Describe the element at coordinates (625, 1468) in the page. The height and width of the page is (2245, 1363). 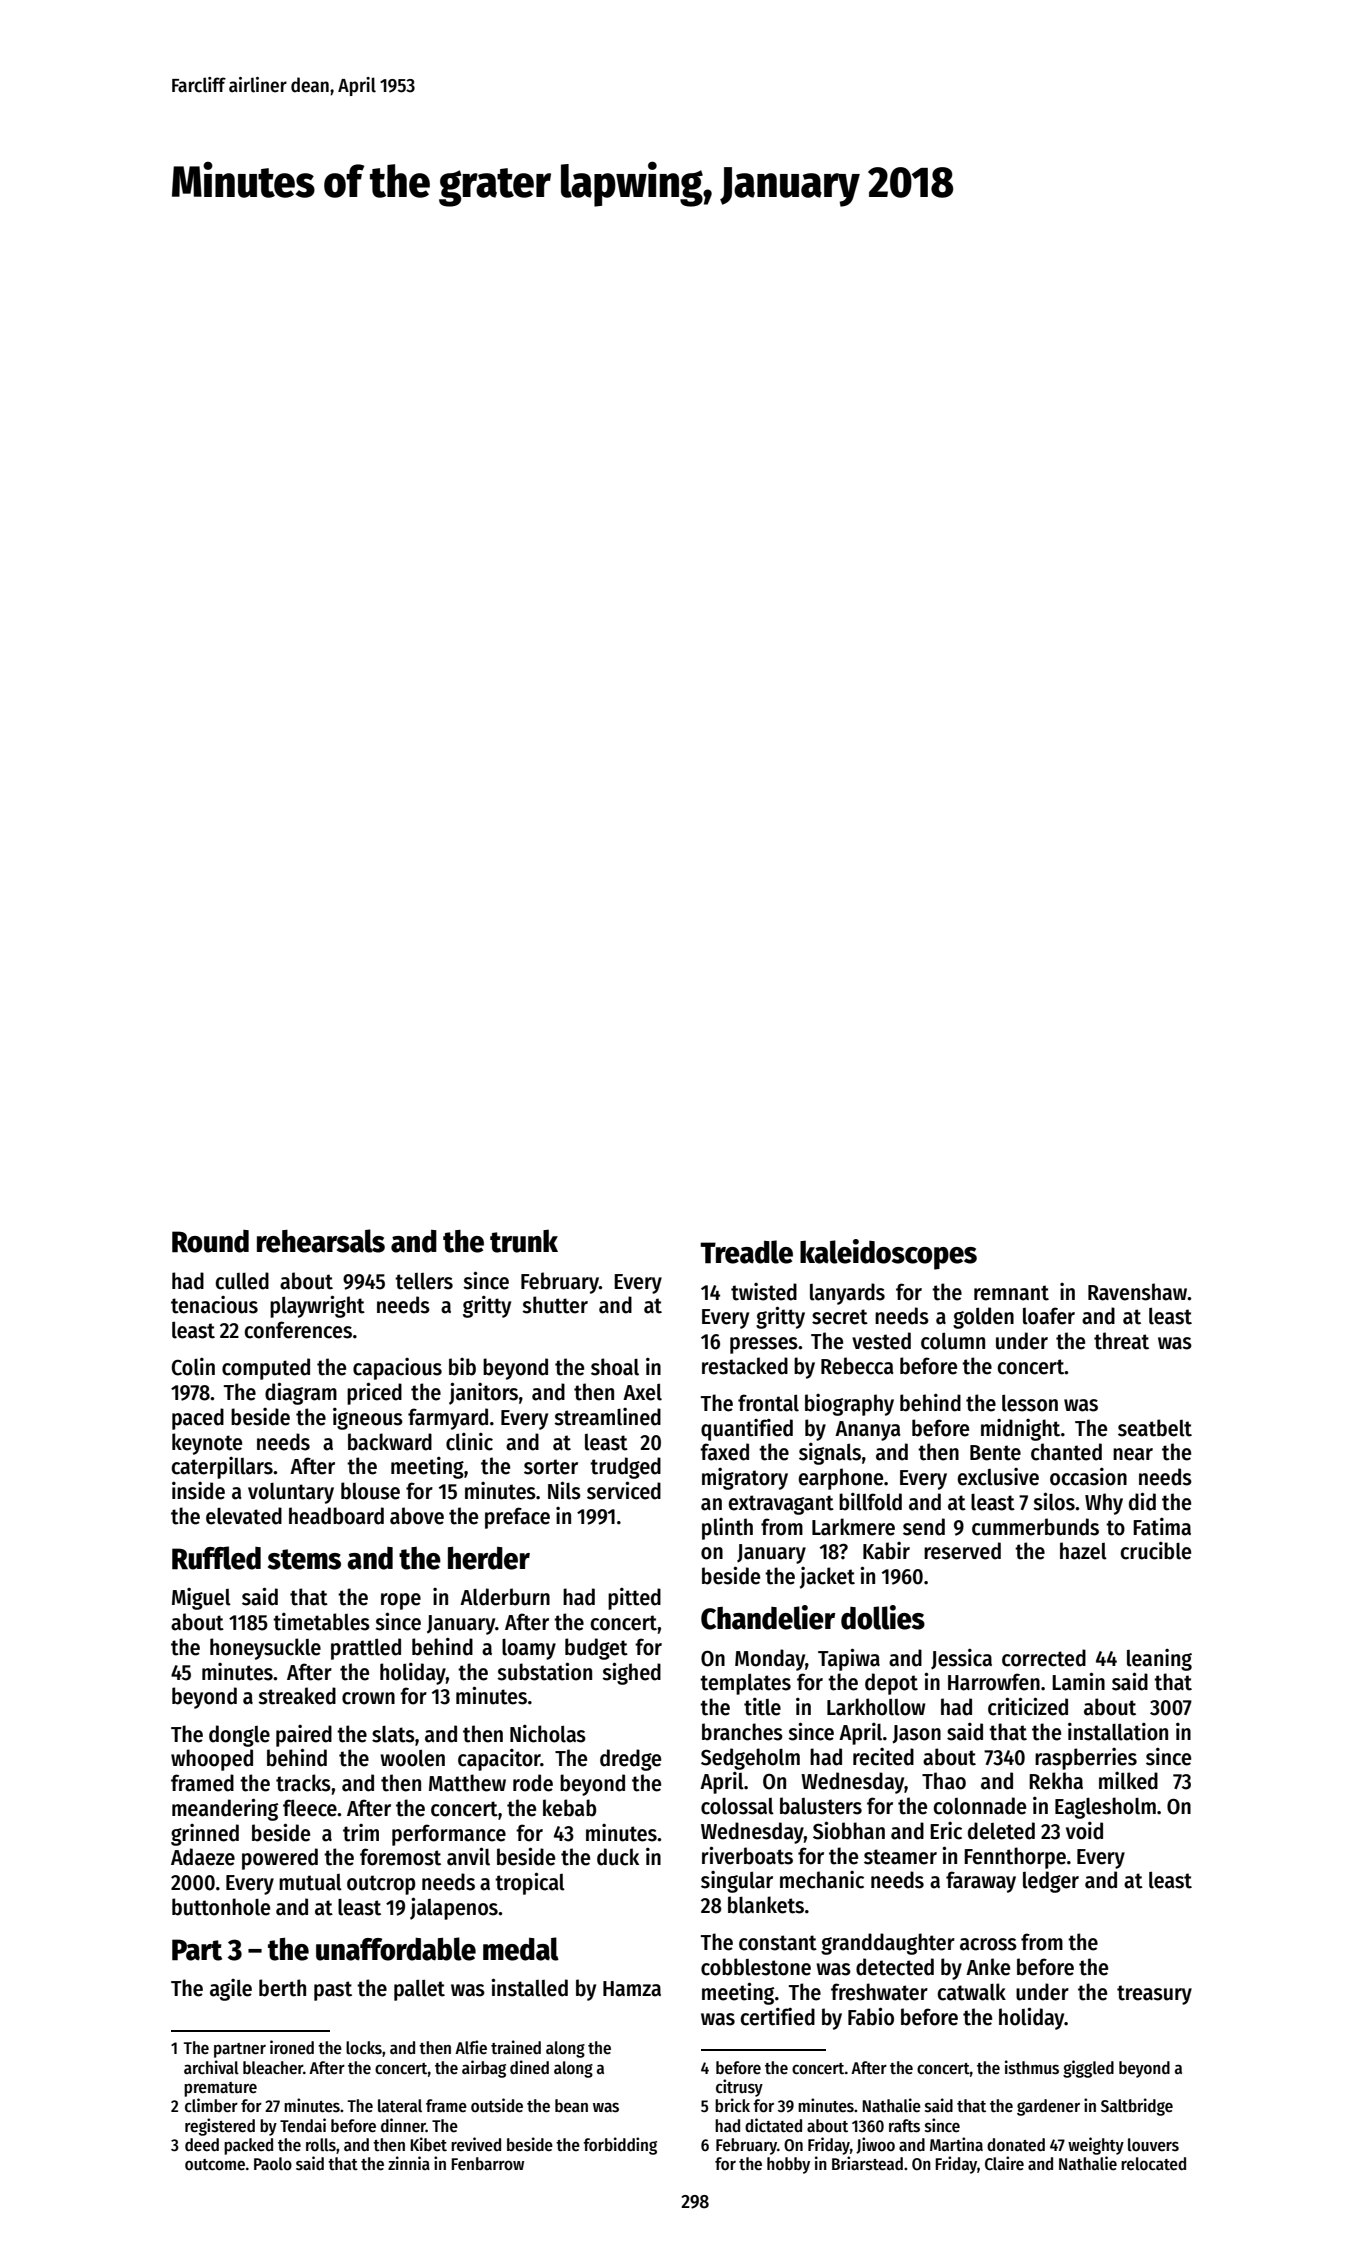
I see `trudged` at that location.
